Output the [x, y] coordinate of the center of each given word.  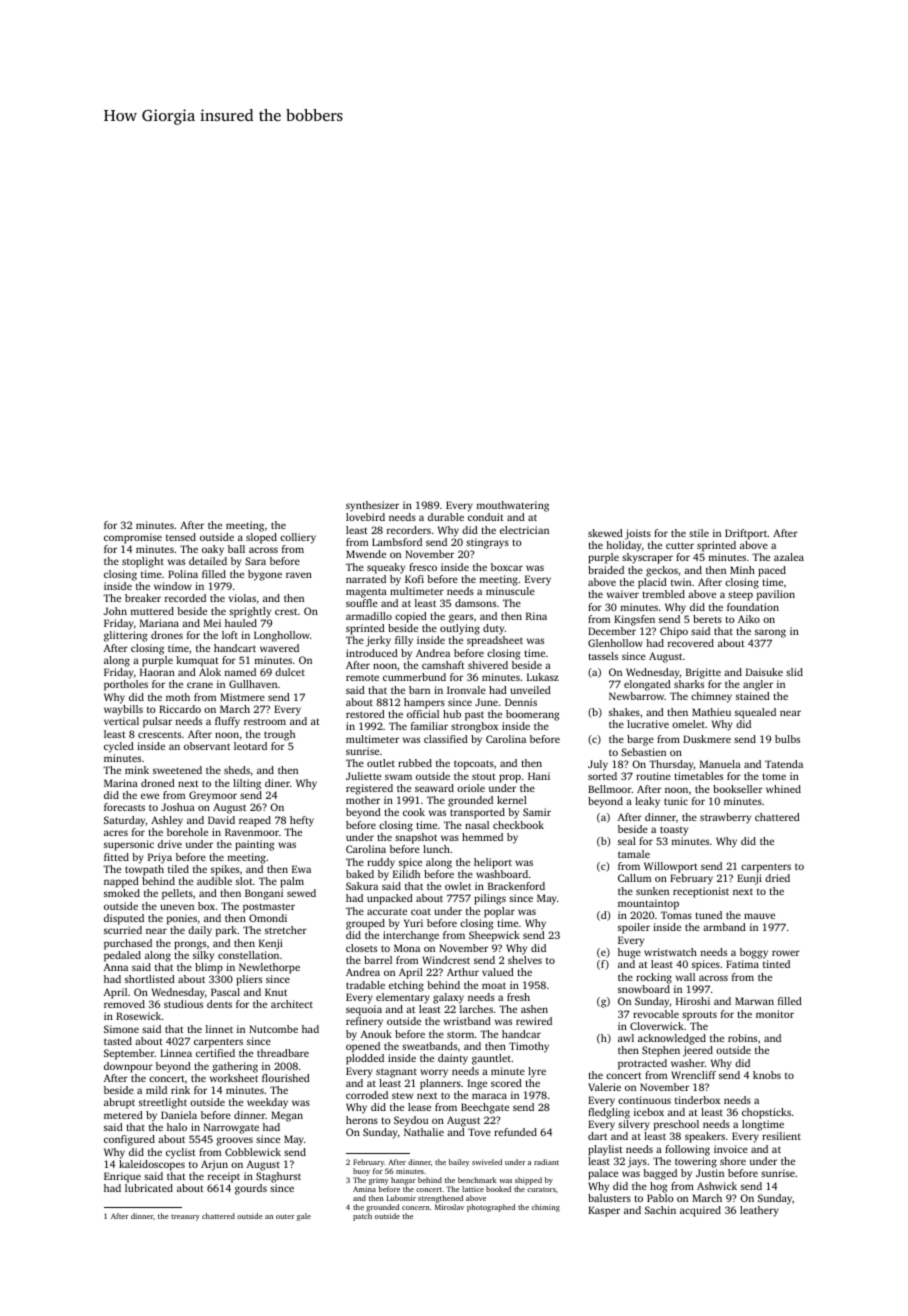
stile [699, 533]
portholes [126, 685]
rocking [654, 978]
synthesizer [372, 506]
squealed [755, 713]
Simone [121, 1029]
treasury [185, 1217]
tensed [181, 537]
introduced [372, 653]
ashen [534, 1009]
